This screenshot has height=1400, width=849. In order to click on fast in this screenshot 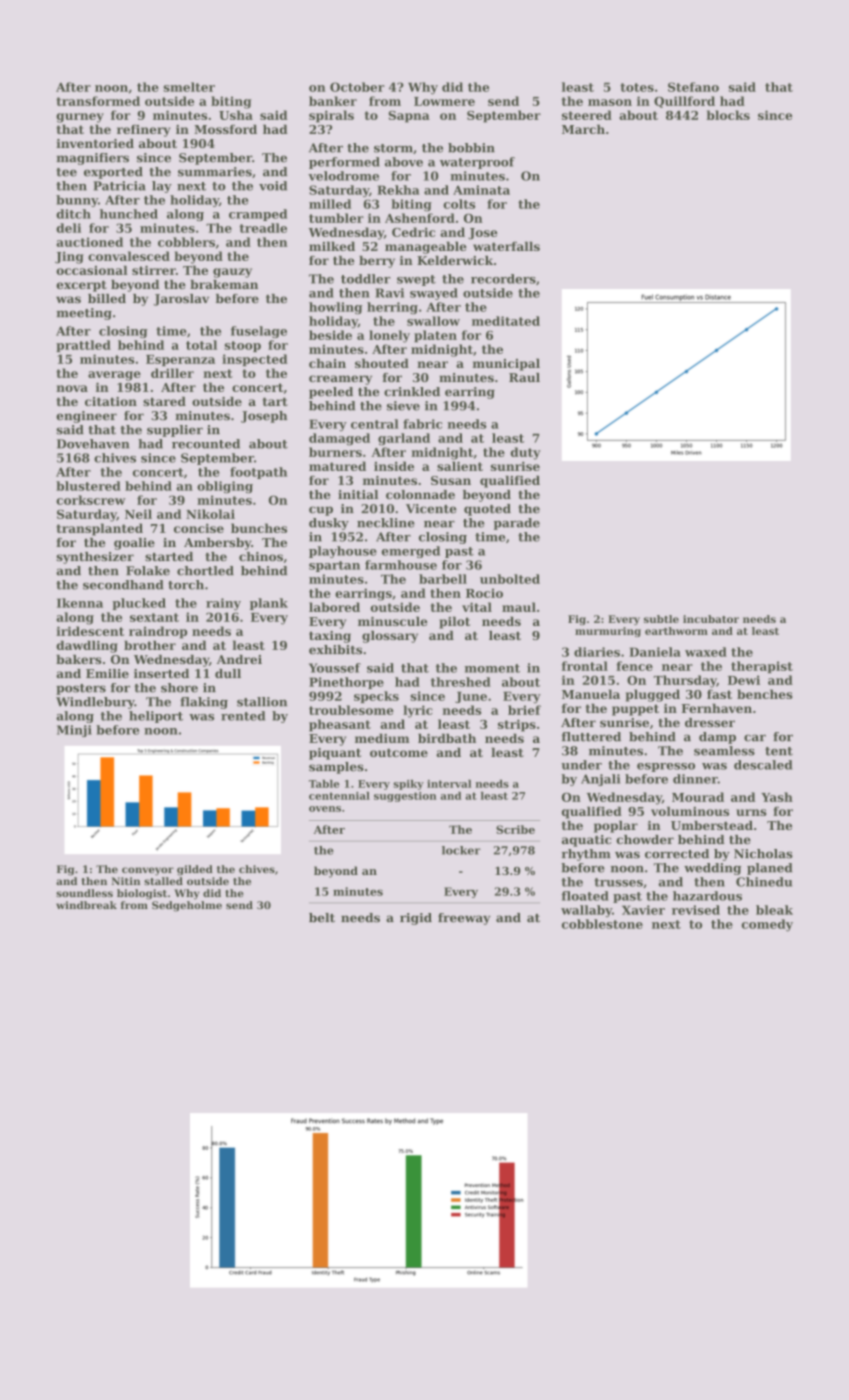, I will do `click(719, 694)`.
